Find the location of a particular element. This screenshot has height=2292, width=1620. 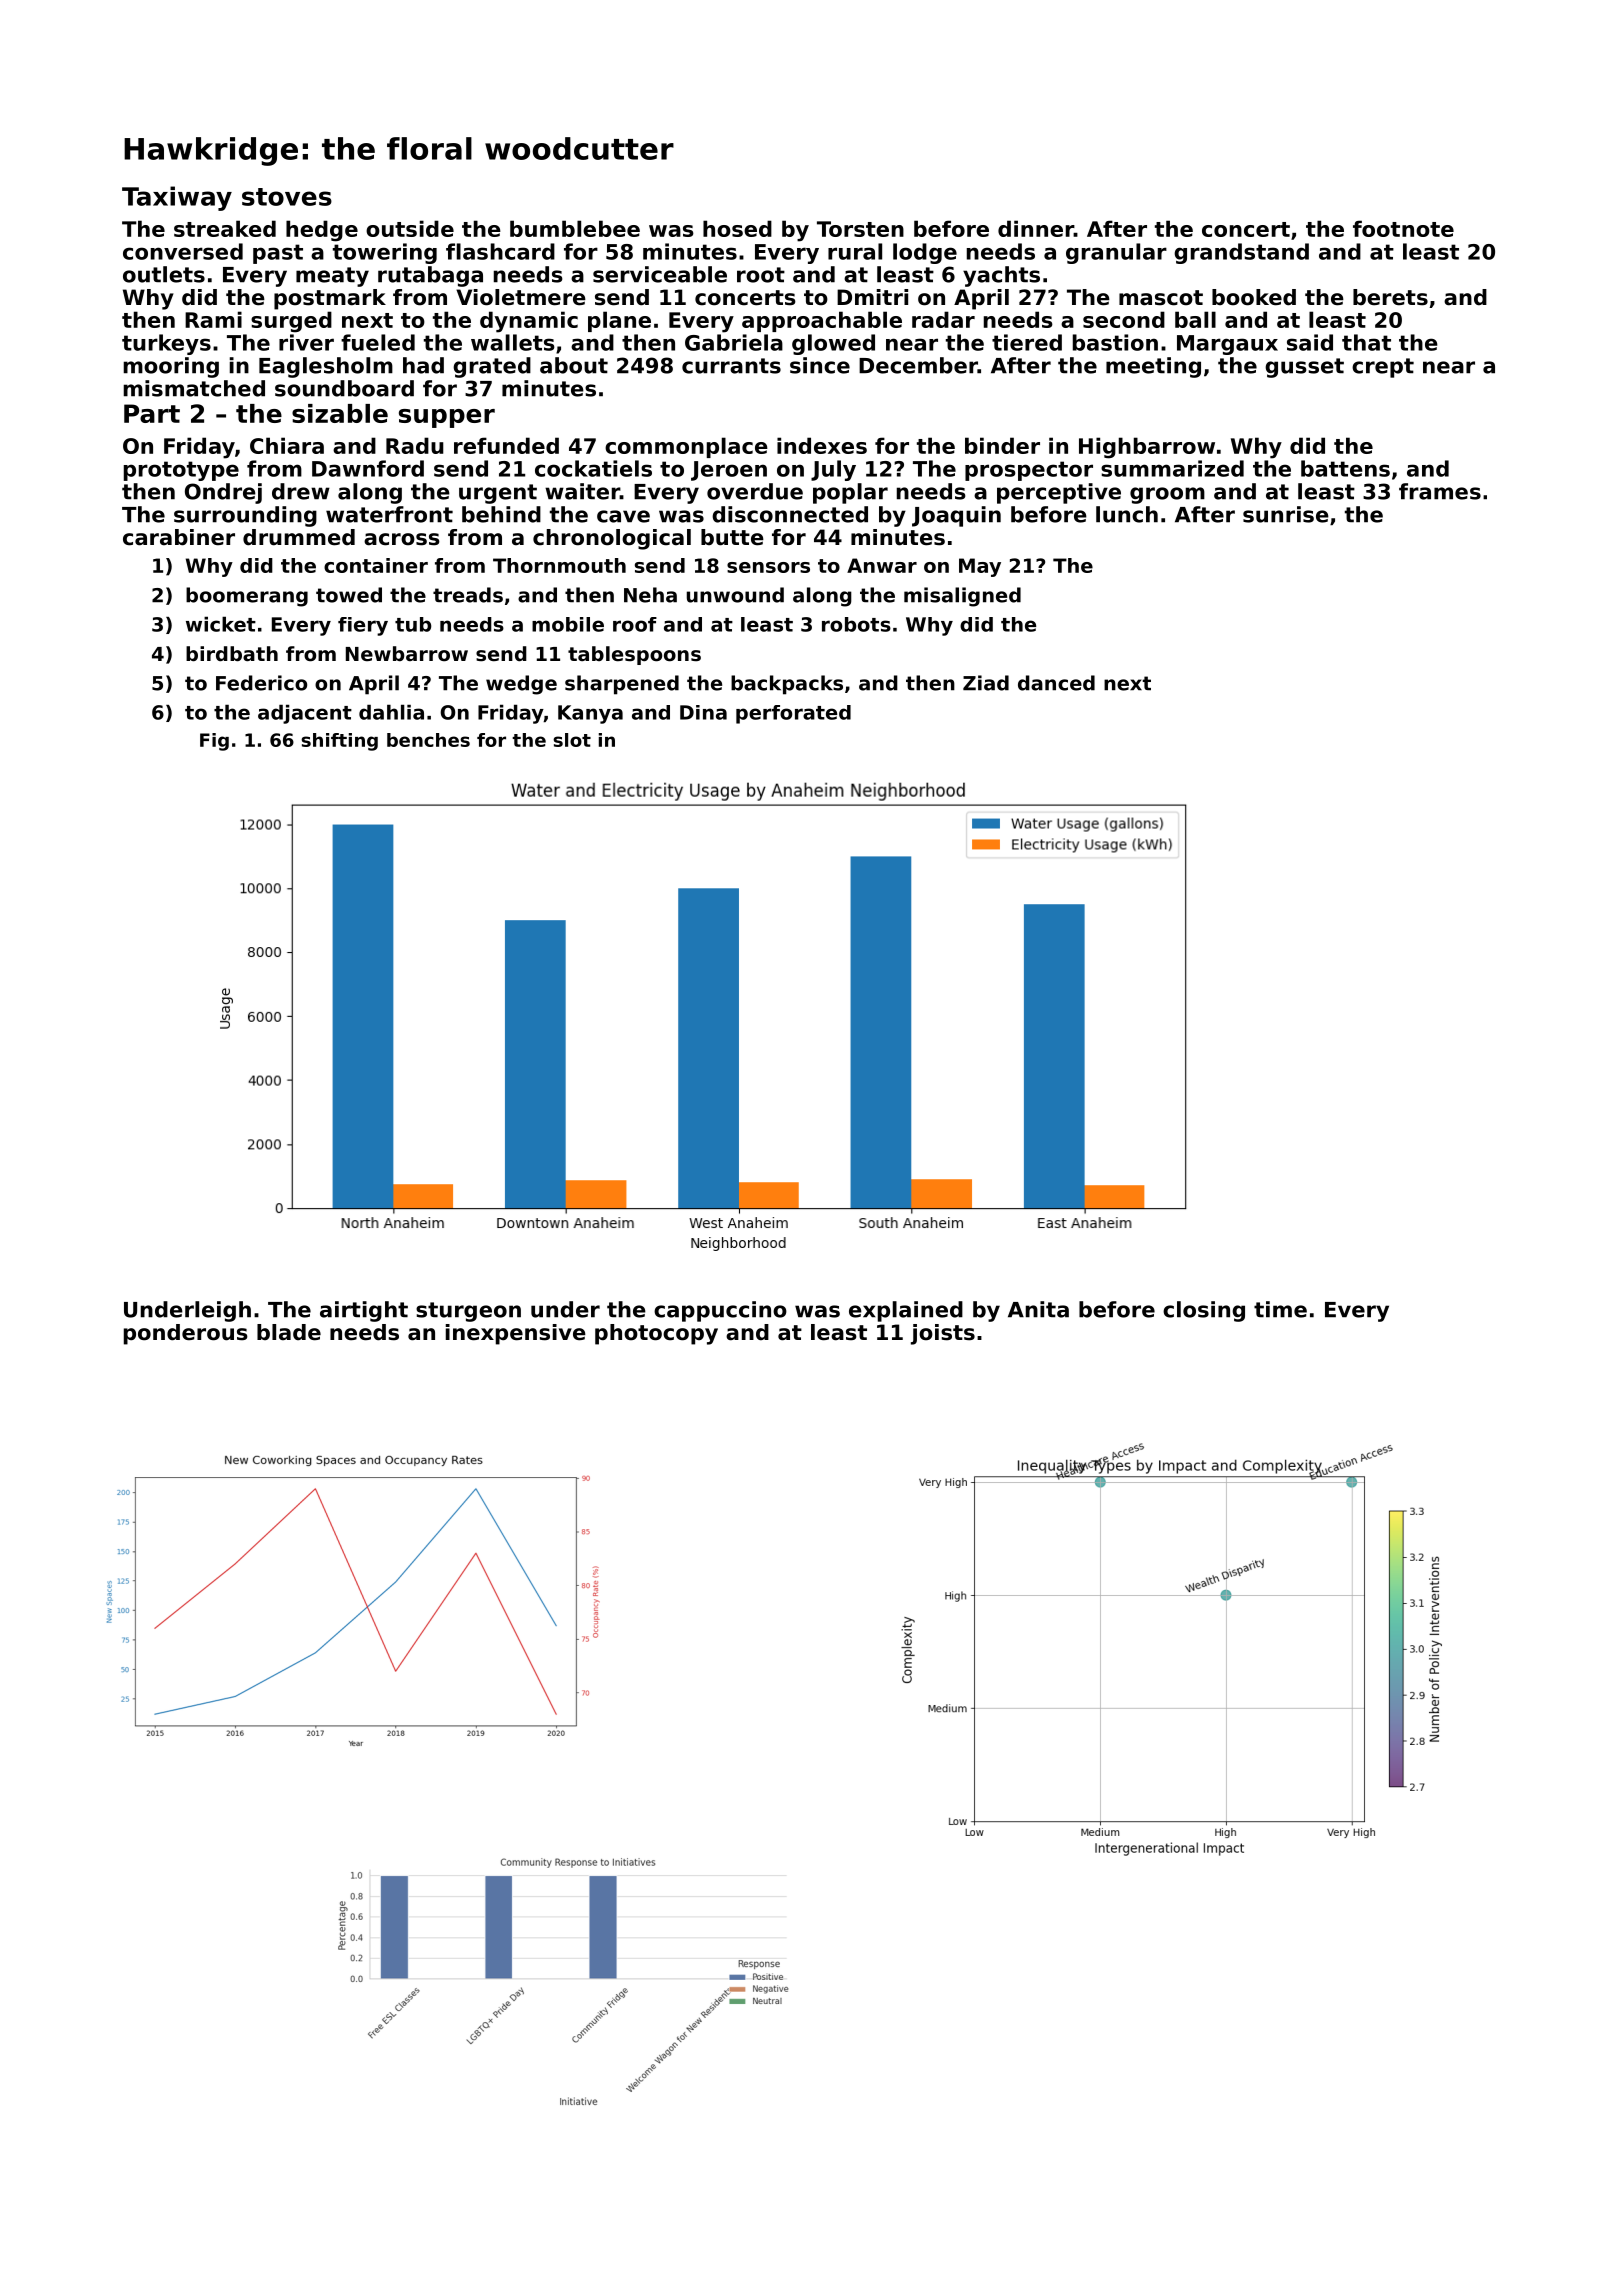

Ondrej is located at coordinates (223, 493).
